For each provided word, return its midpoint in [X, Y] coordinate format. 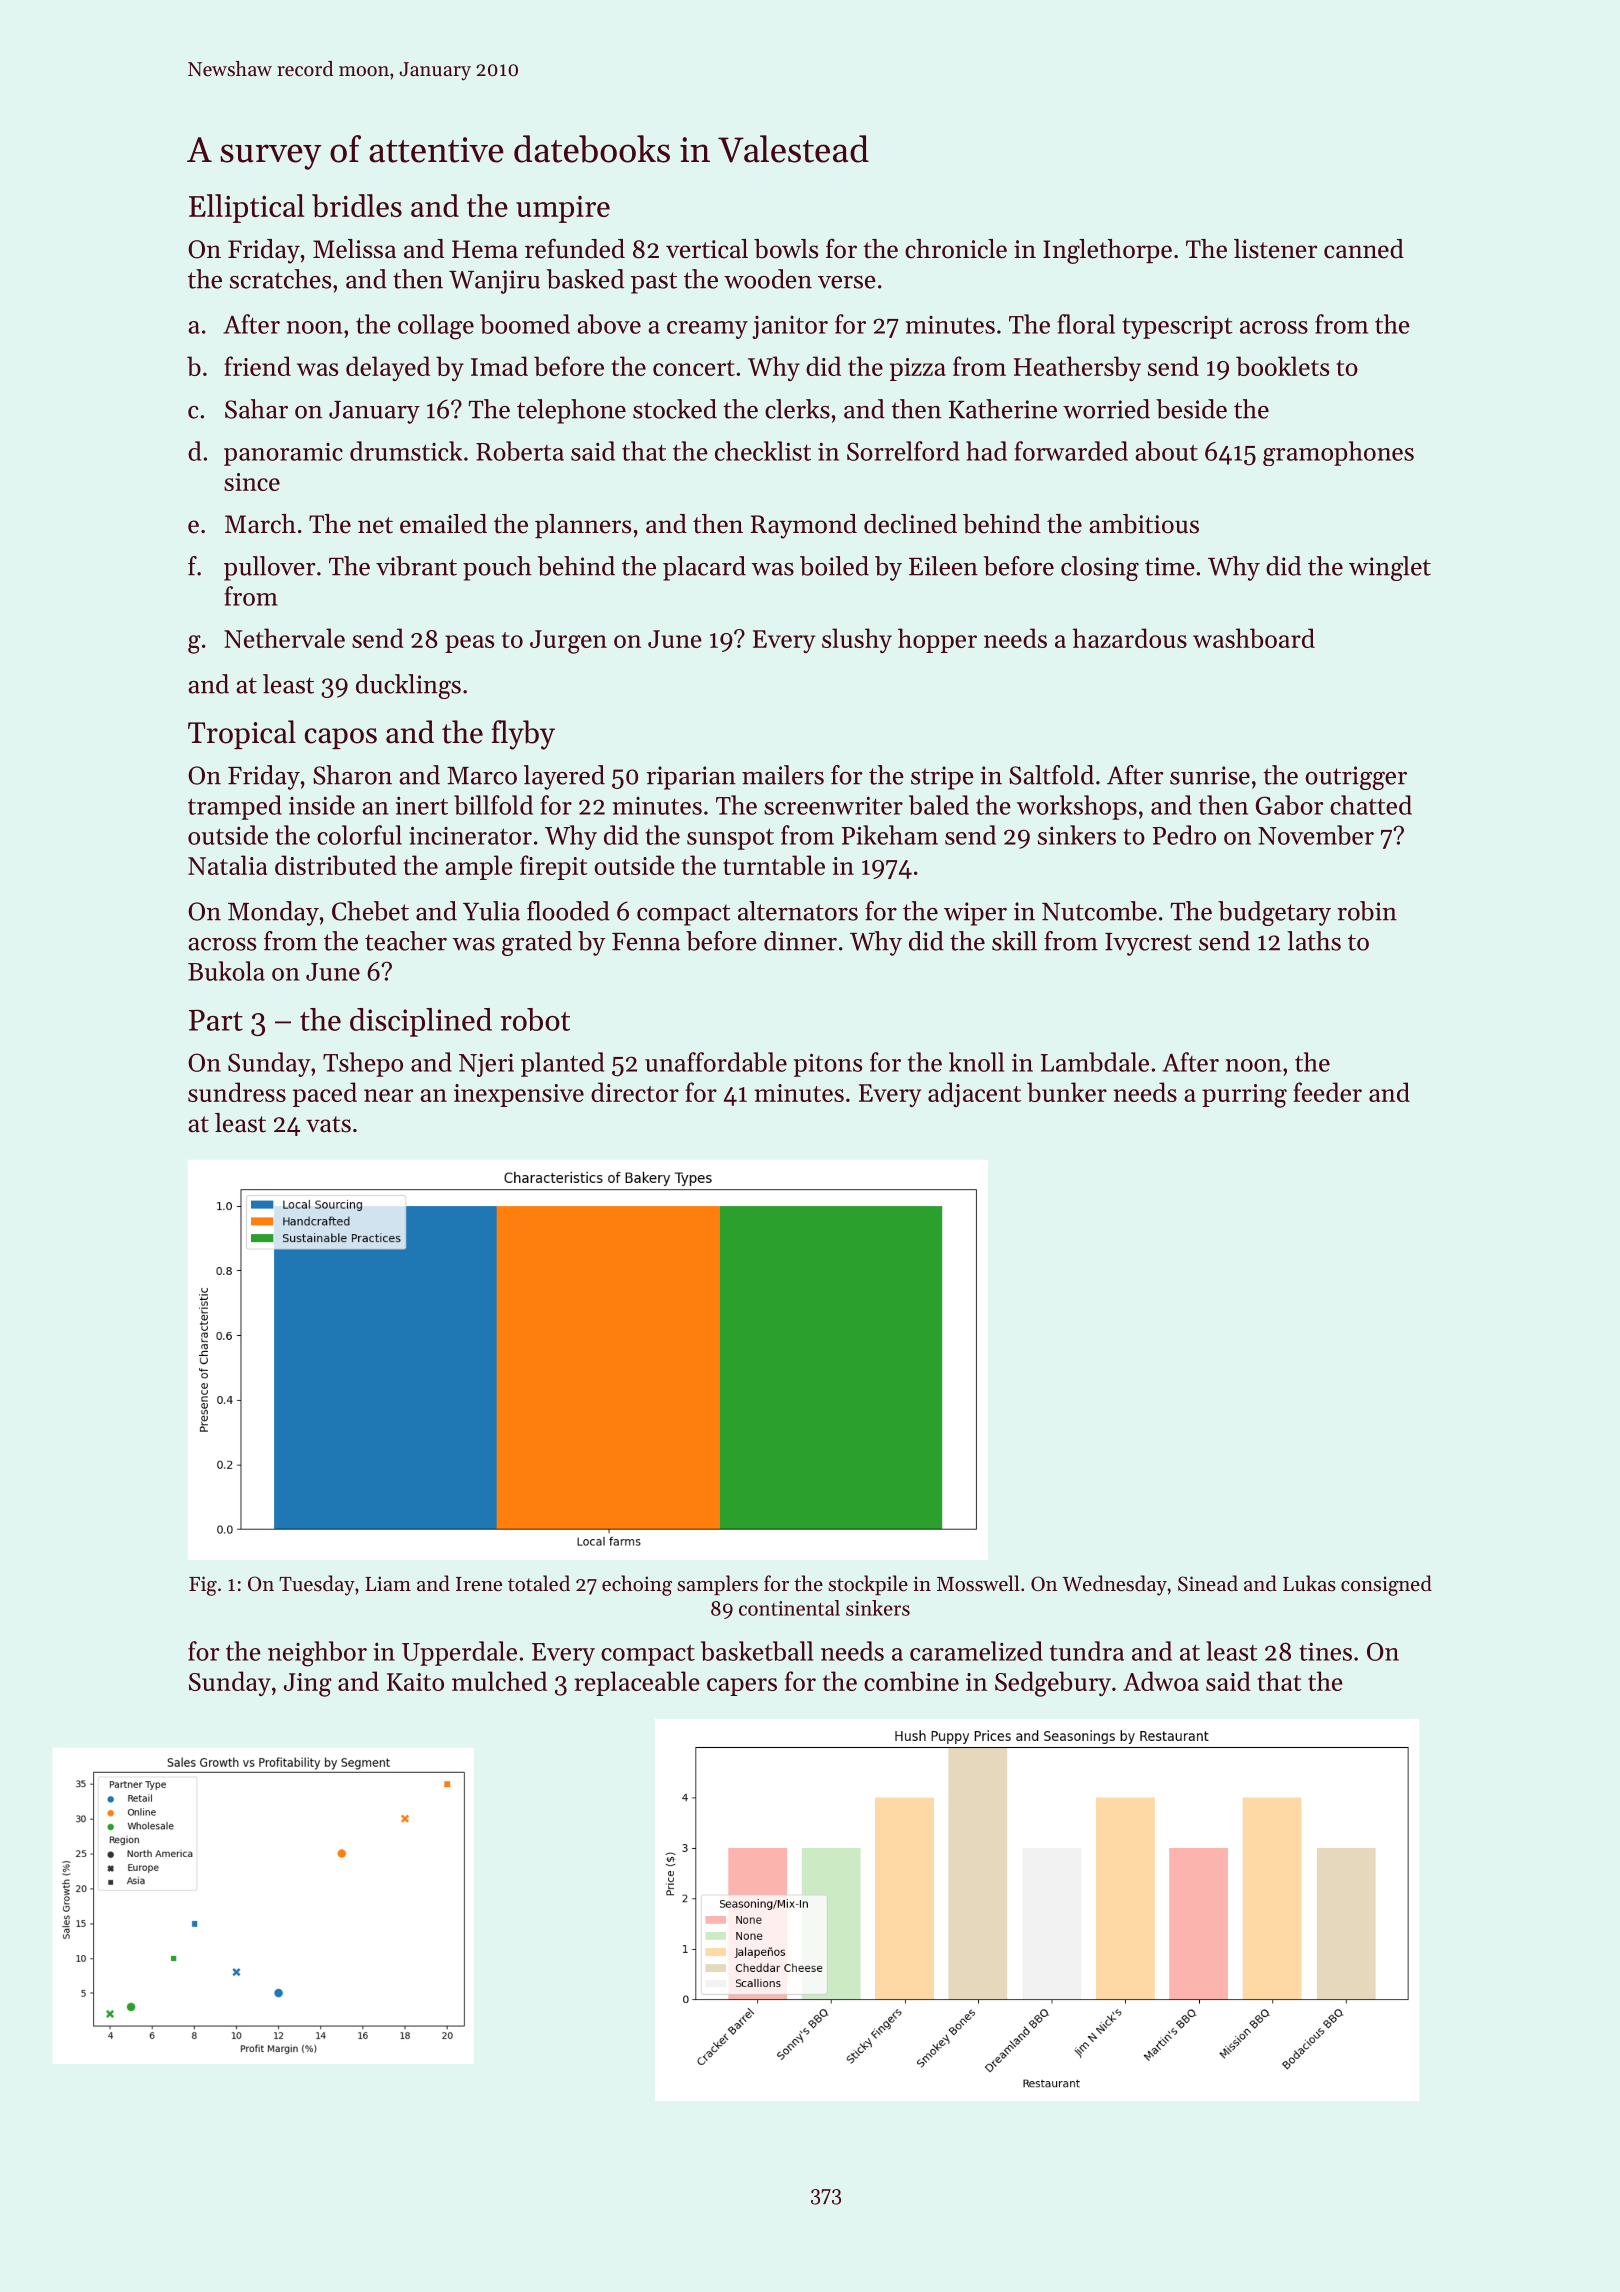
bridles [357, 205]
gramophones [1338, 453]
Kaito [415, 1682]
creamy [707, 330]
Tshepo [363, 1064]
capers [742, 1687]
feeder [1327, 1092]
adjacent [974, 1094]
